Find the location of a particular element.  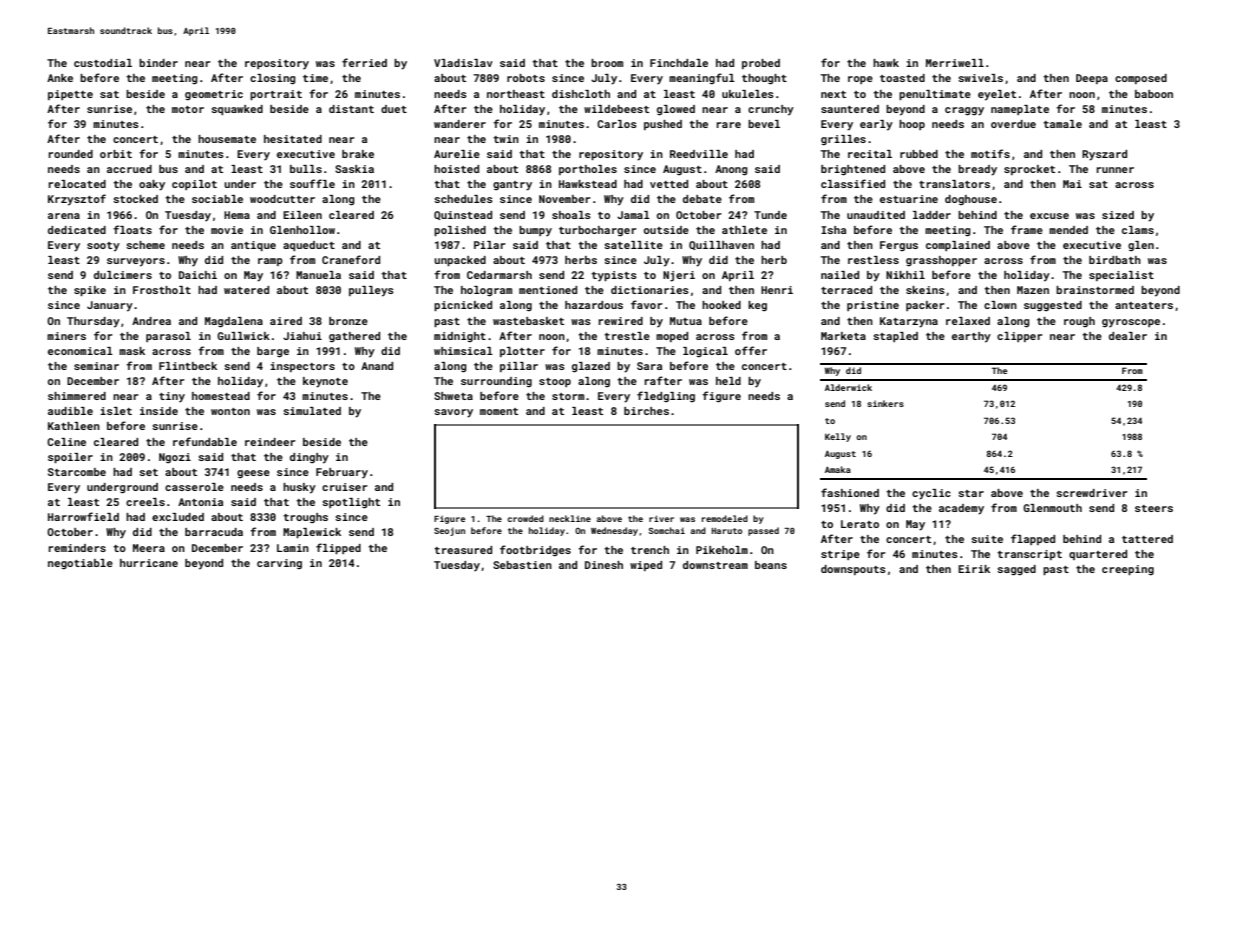

broom is located at coordinates (607, 63).
